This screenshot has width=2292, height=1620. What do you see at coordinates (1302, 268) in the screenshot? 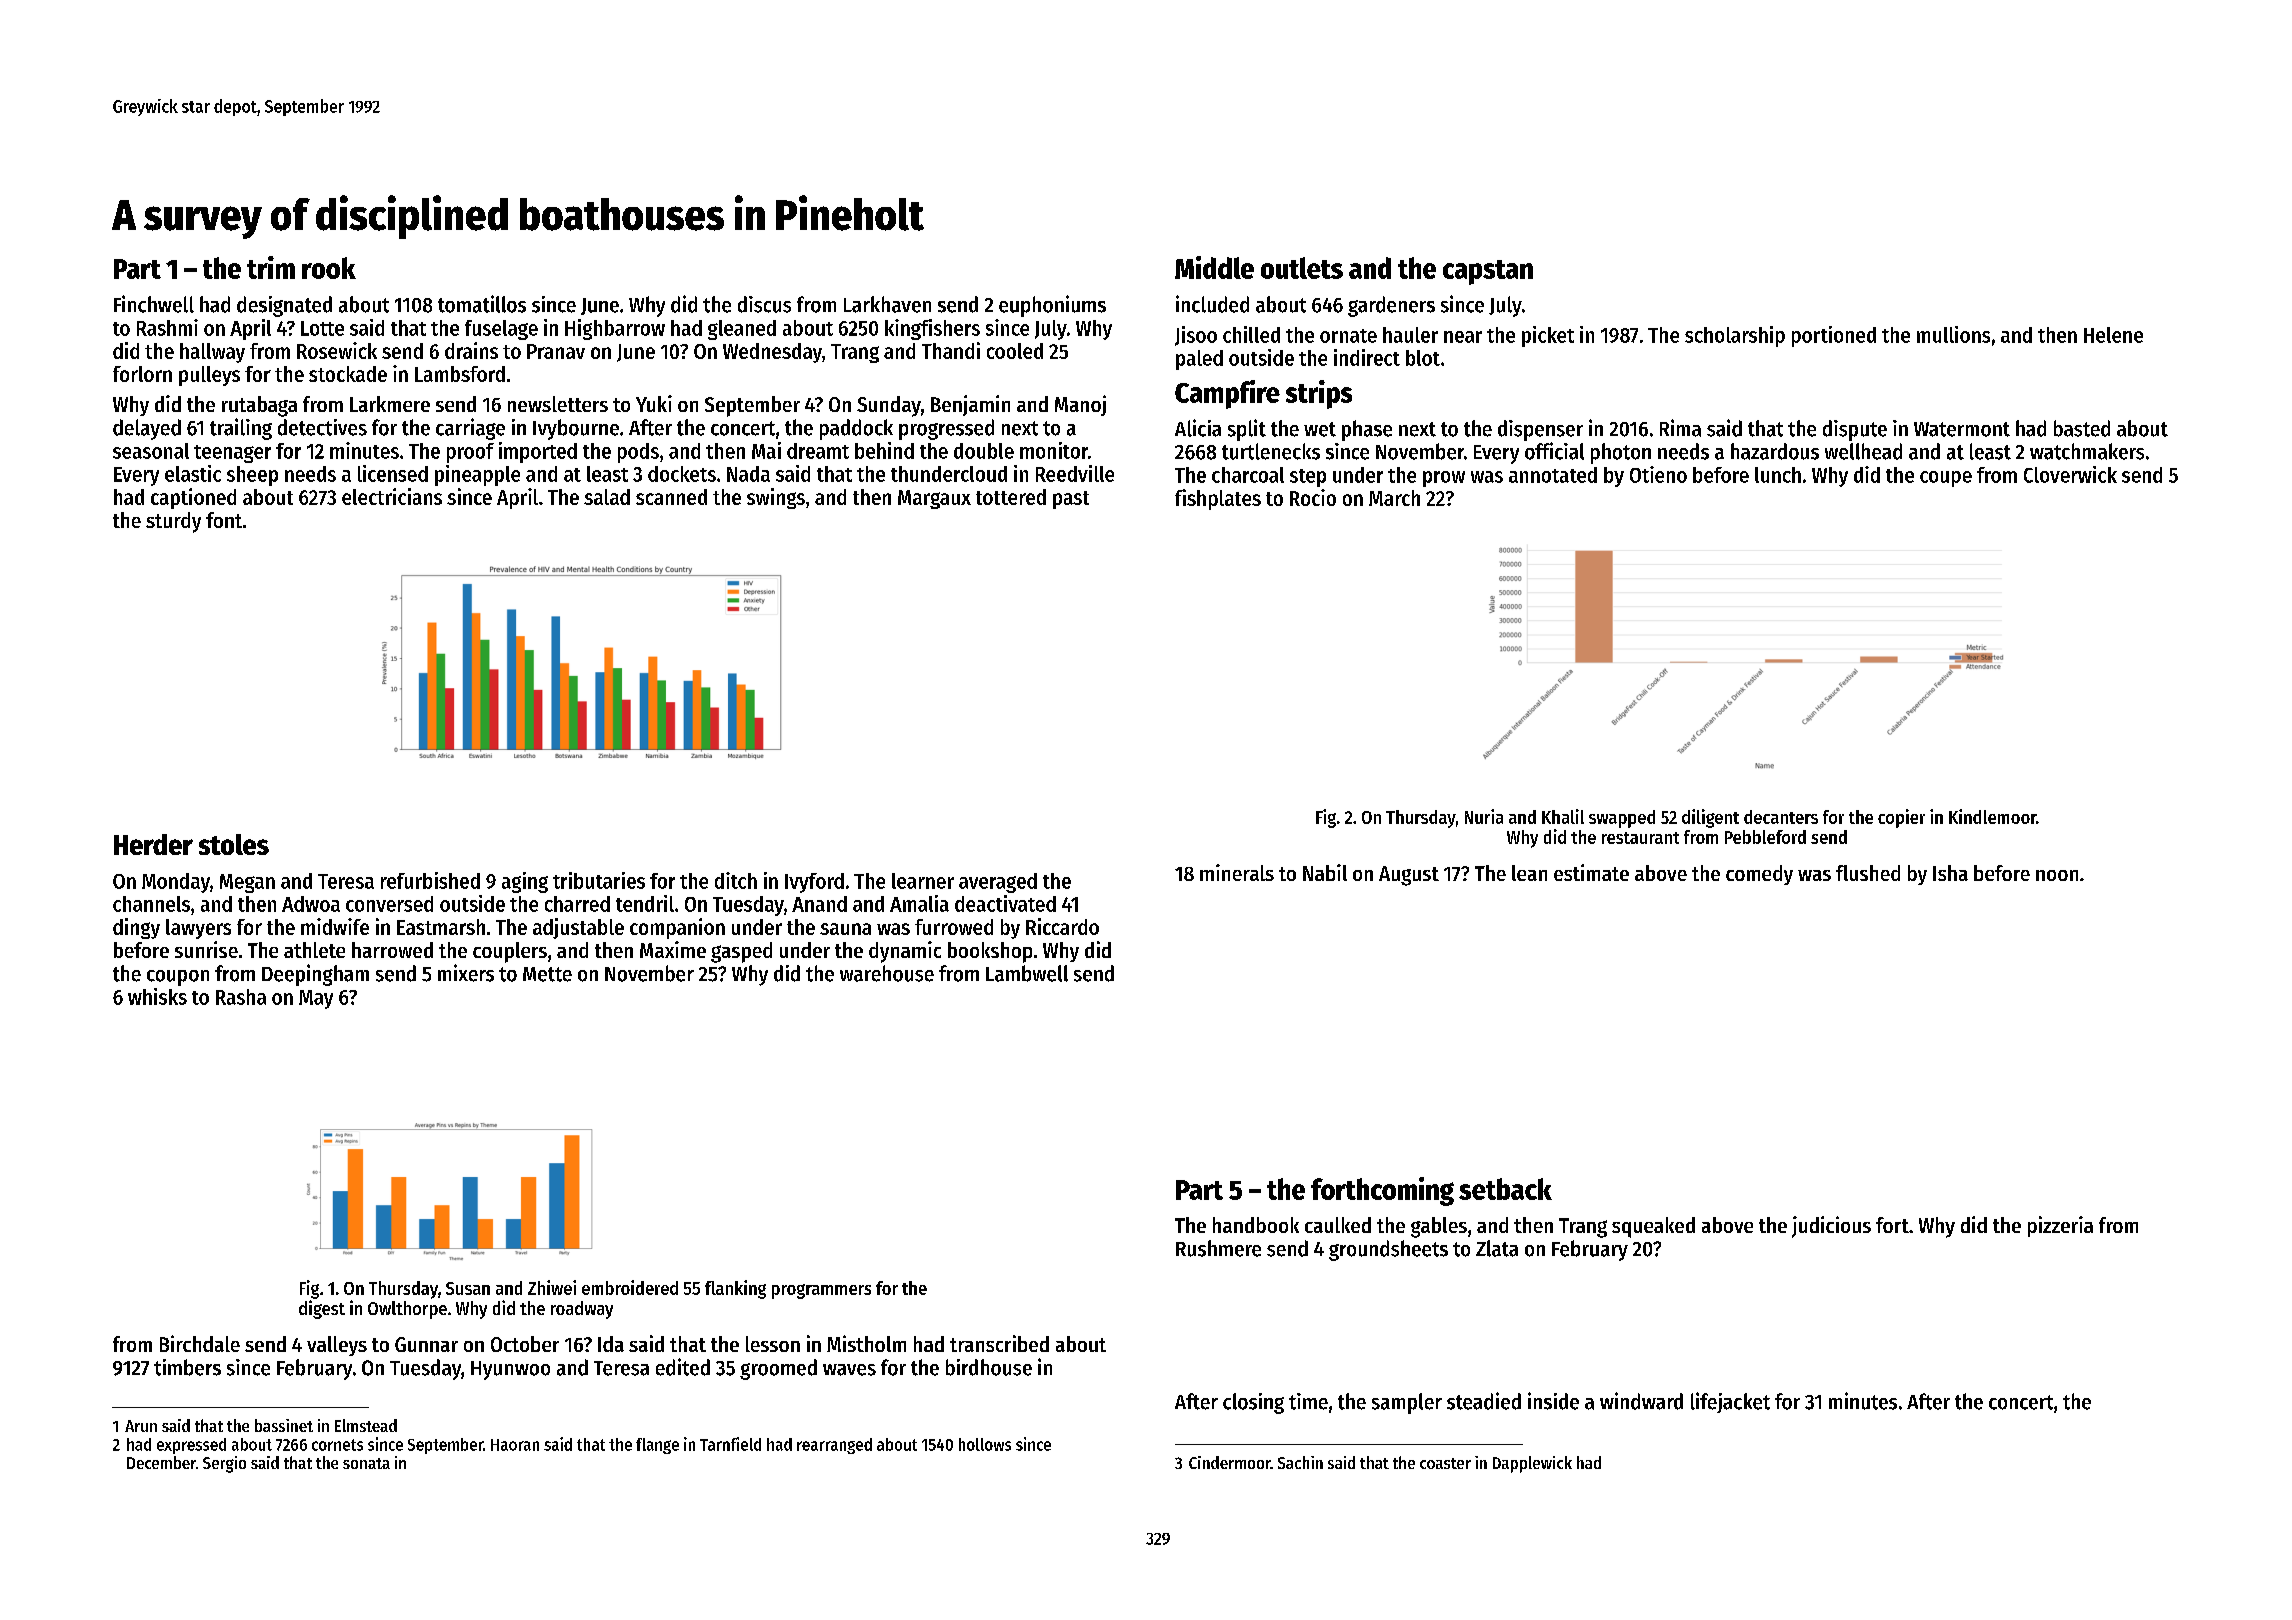
I see `outlets` at bounding box center [1302, 268].
